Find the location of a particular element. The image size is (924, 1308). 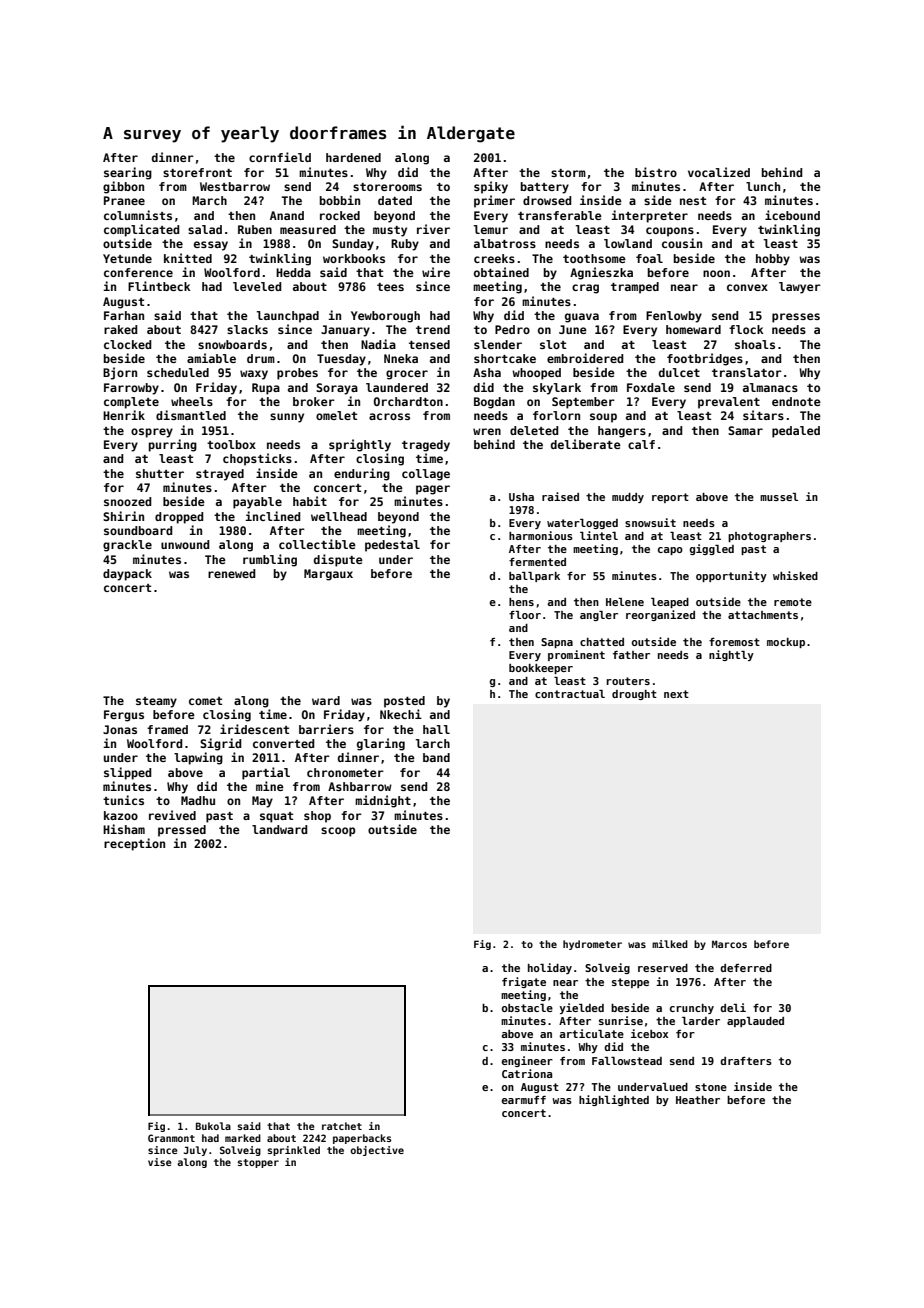

glaring is located at coordinates (381, 744).
